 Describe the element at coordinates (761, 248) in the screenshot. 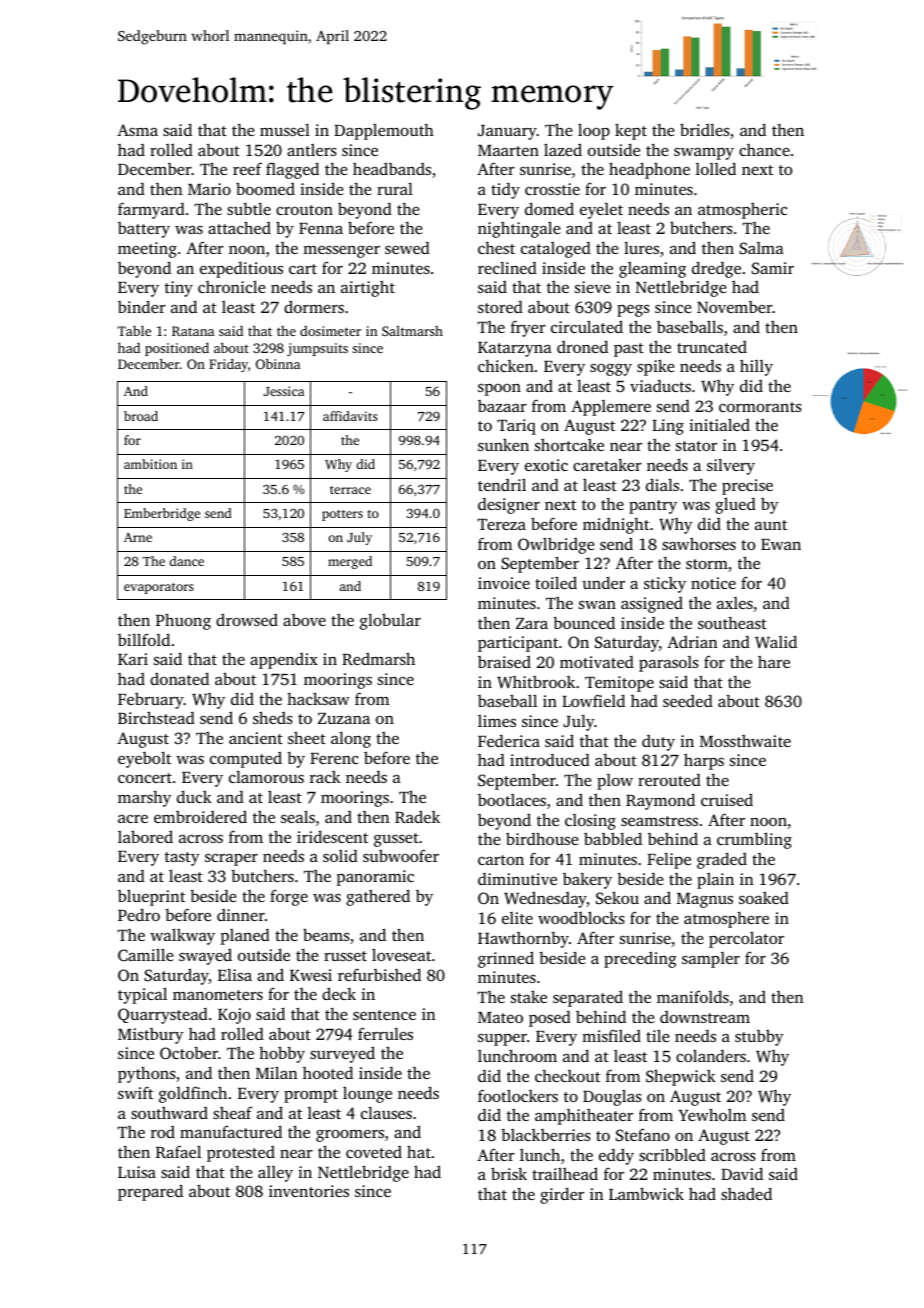

I see `Salma` at that location.
